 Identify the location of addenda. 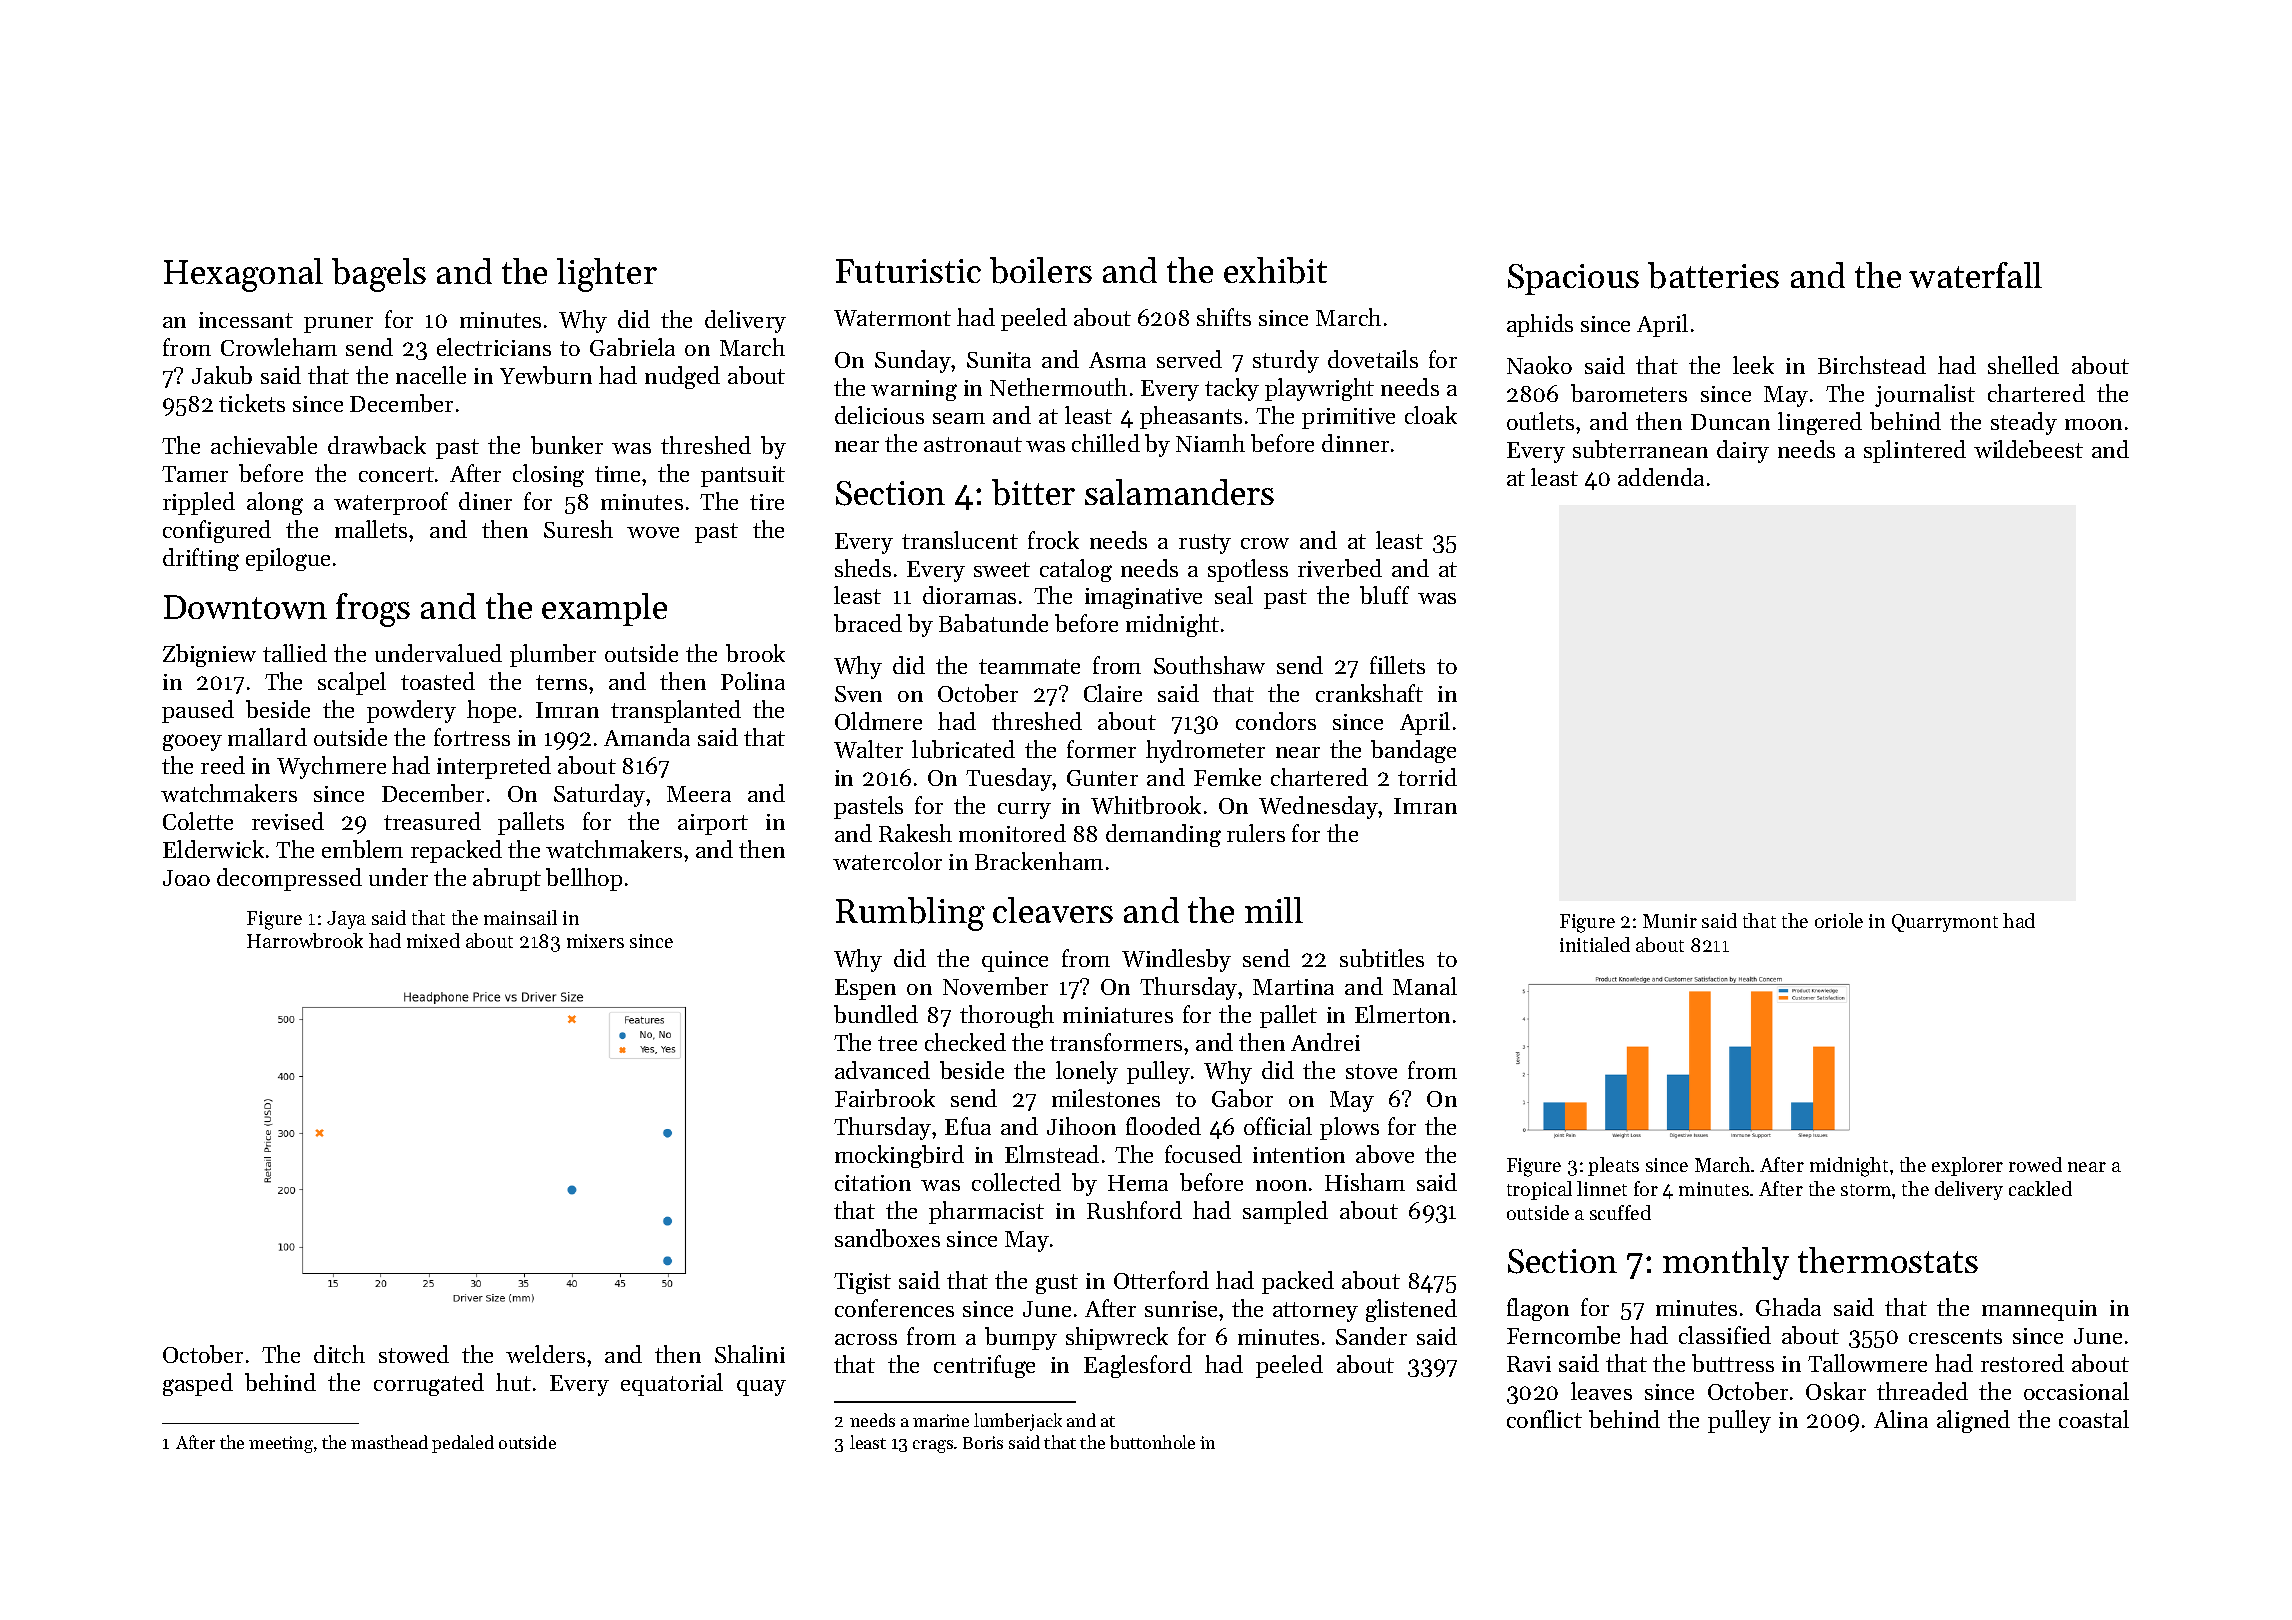
(1661, 477).
